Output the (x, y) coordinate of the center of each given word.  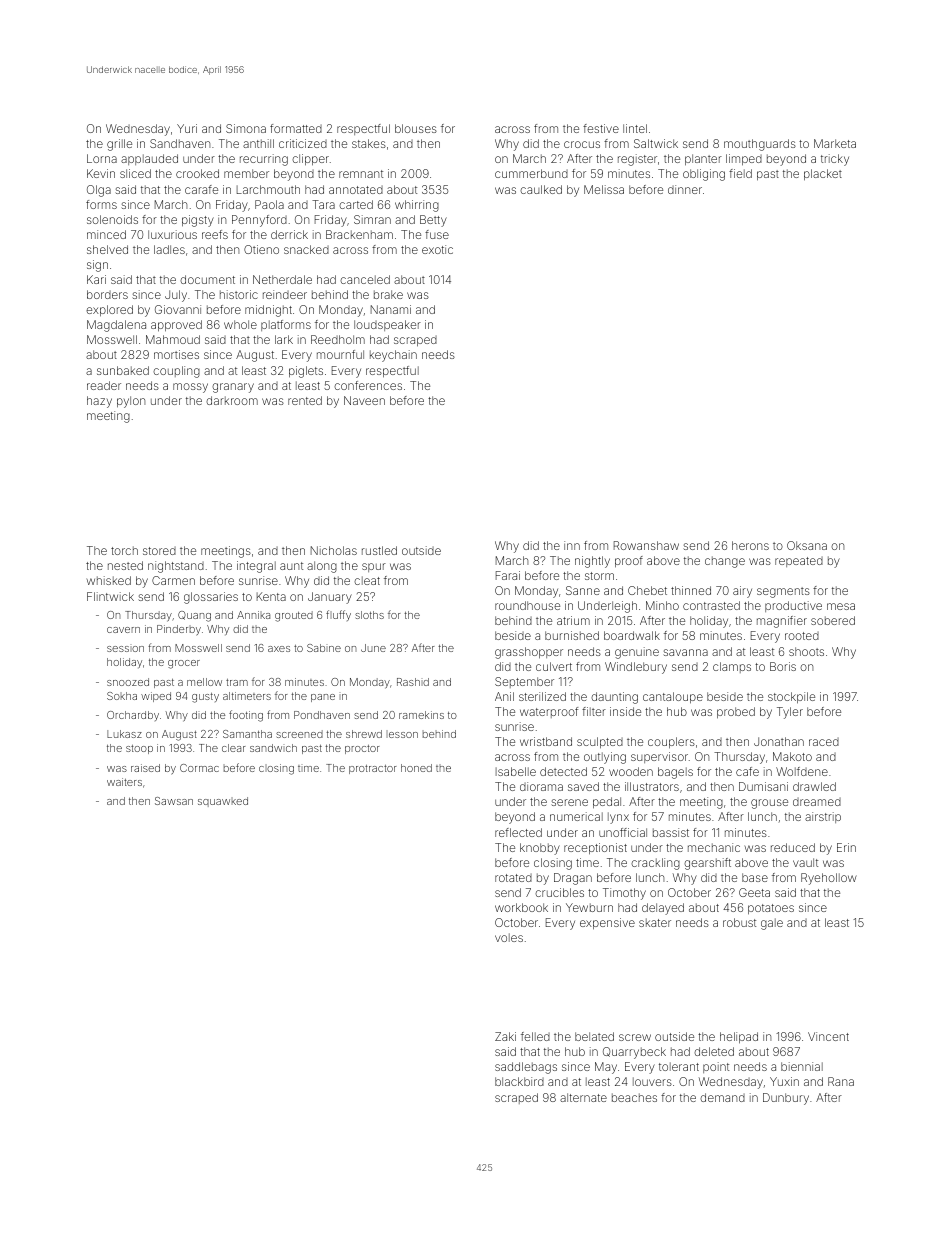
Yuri (187, 128)
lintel (635, 128)
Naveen (364, 400)
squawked (223, 802)
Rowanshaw (646, 545)
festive (601, 128)
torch (124, 550)
